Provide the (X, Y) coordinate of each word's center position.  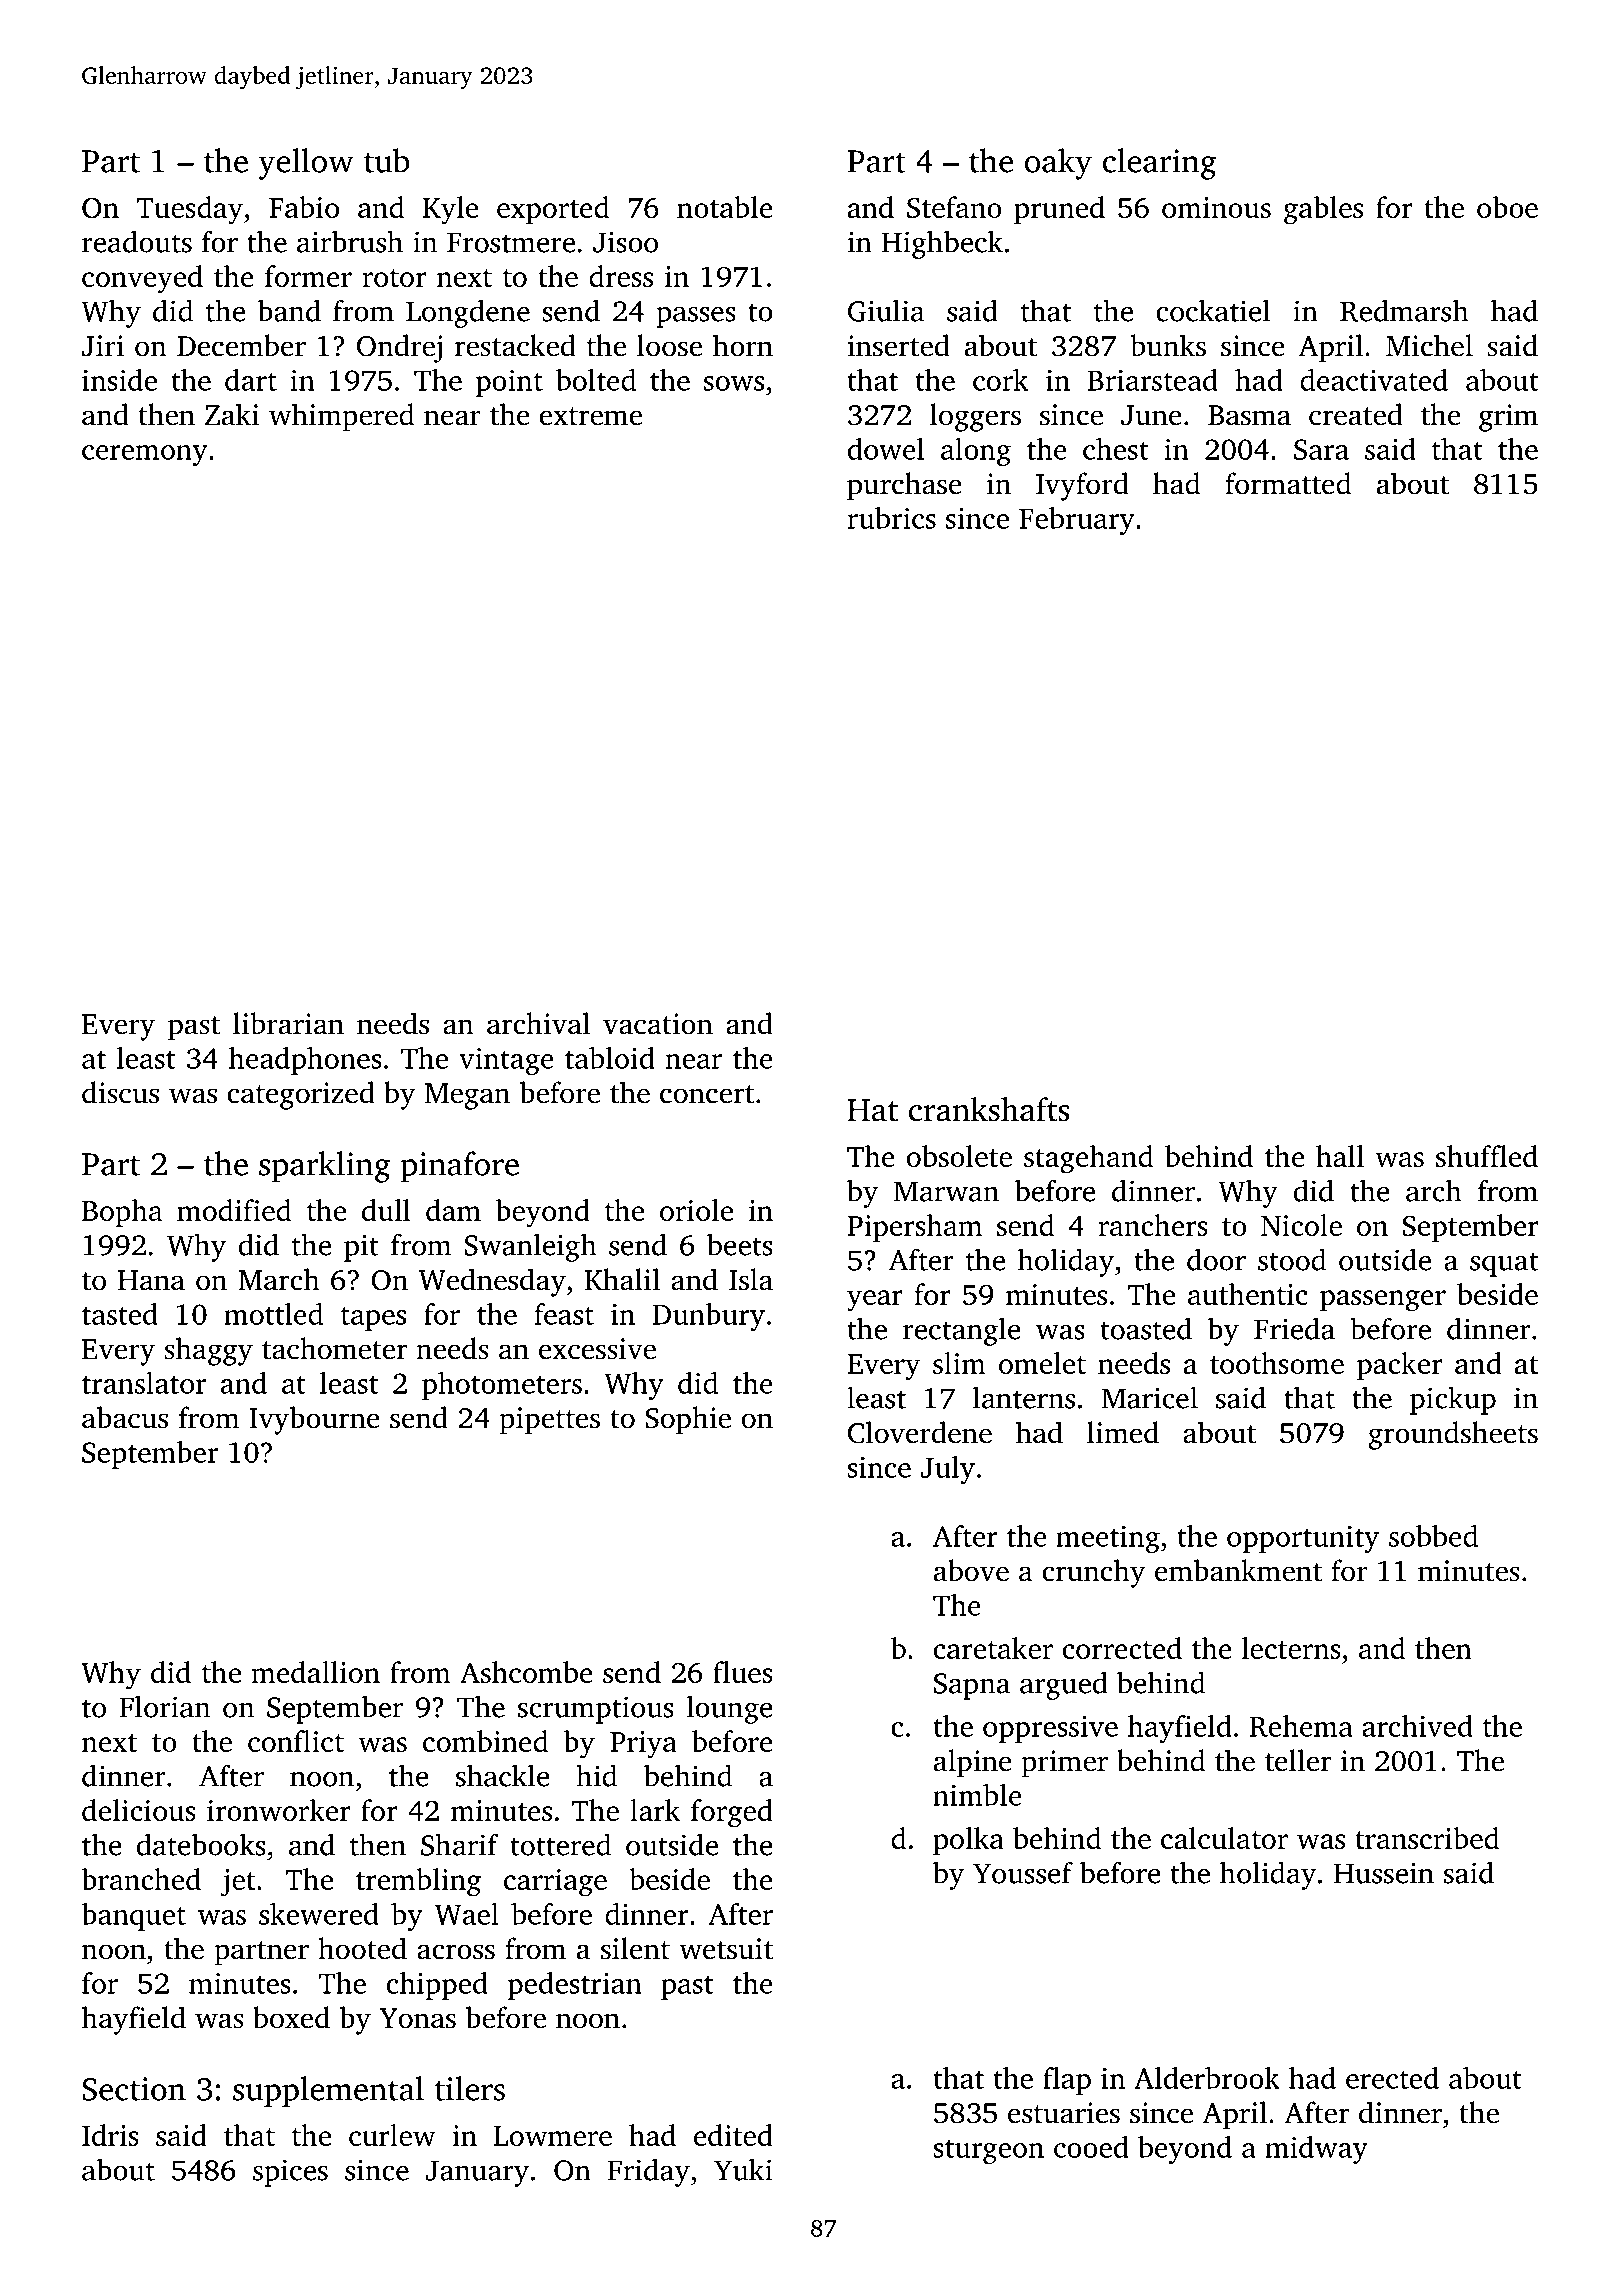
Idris (110, 2135)
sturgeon (988, 2152)
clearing (1159, 164)
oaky (1058, 164)
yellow (306, 164)
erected (1392, 2078)
